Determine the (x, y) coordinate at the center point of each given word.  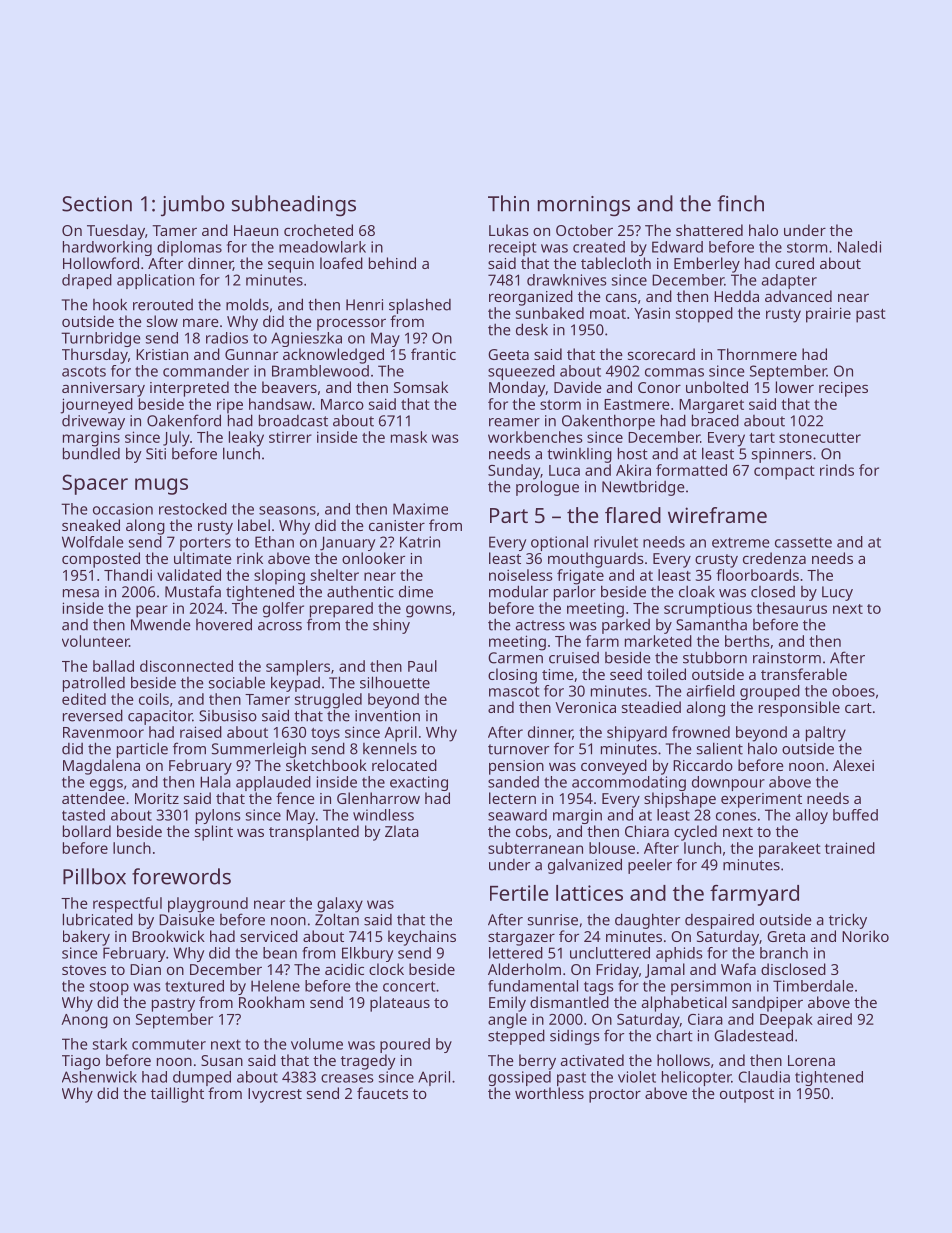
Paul (422, 666)
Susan (222, 1060)
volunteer (95, 641)
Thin (508, 203)
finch (741, 203)
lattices (589, 893)
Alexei (853, 765)
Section (97, 204)
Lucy (837, 593)
